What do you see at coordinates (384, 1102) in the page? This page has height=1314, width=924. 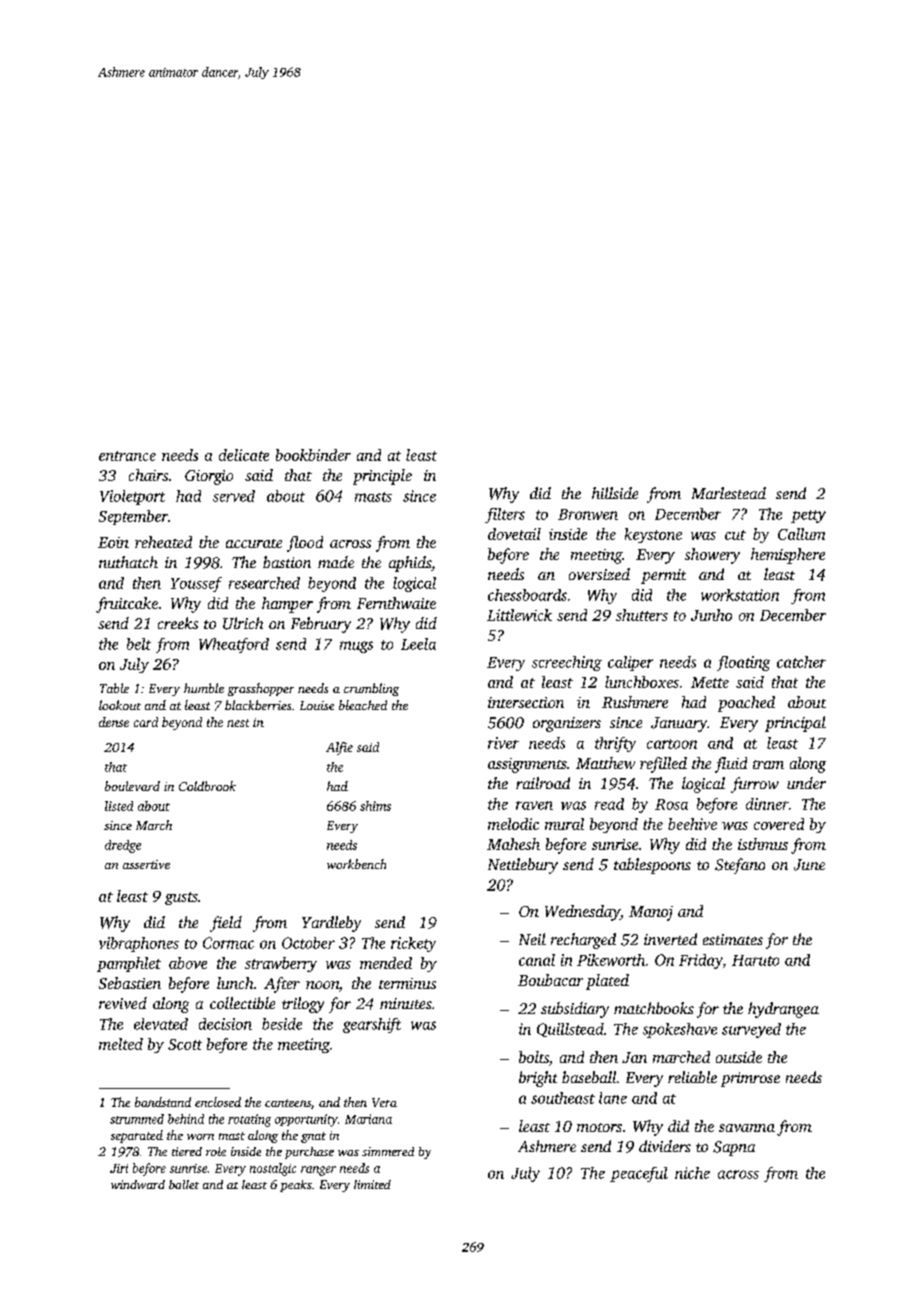 I see `Vera` at bounding box center [384, 1102].
